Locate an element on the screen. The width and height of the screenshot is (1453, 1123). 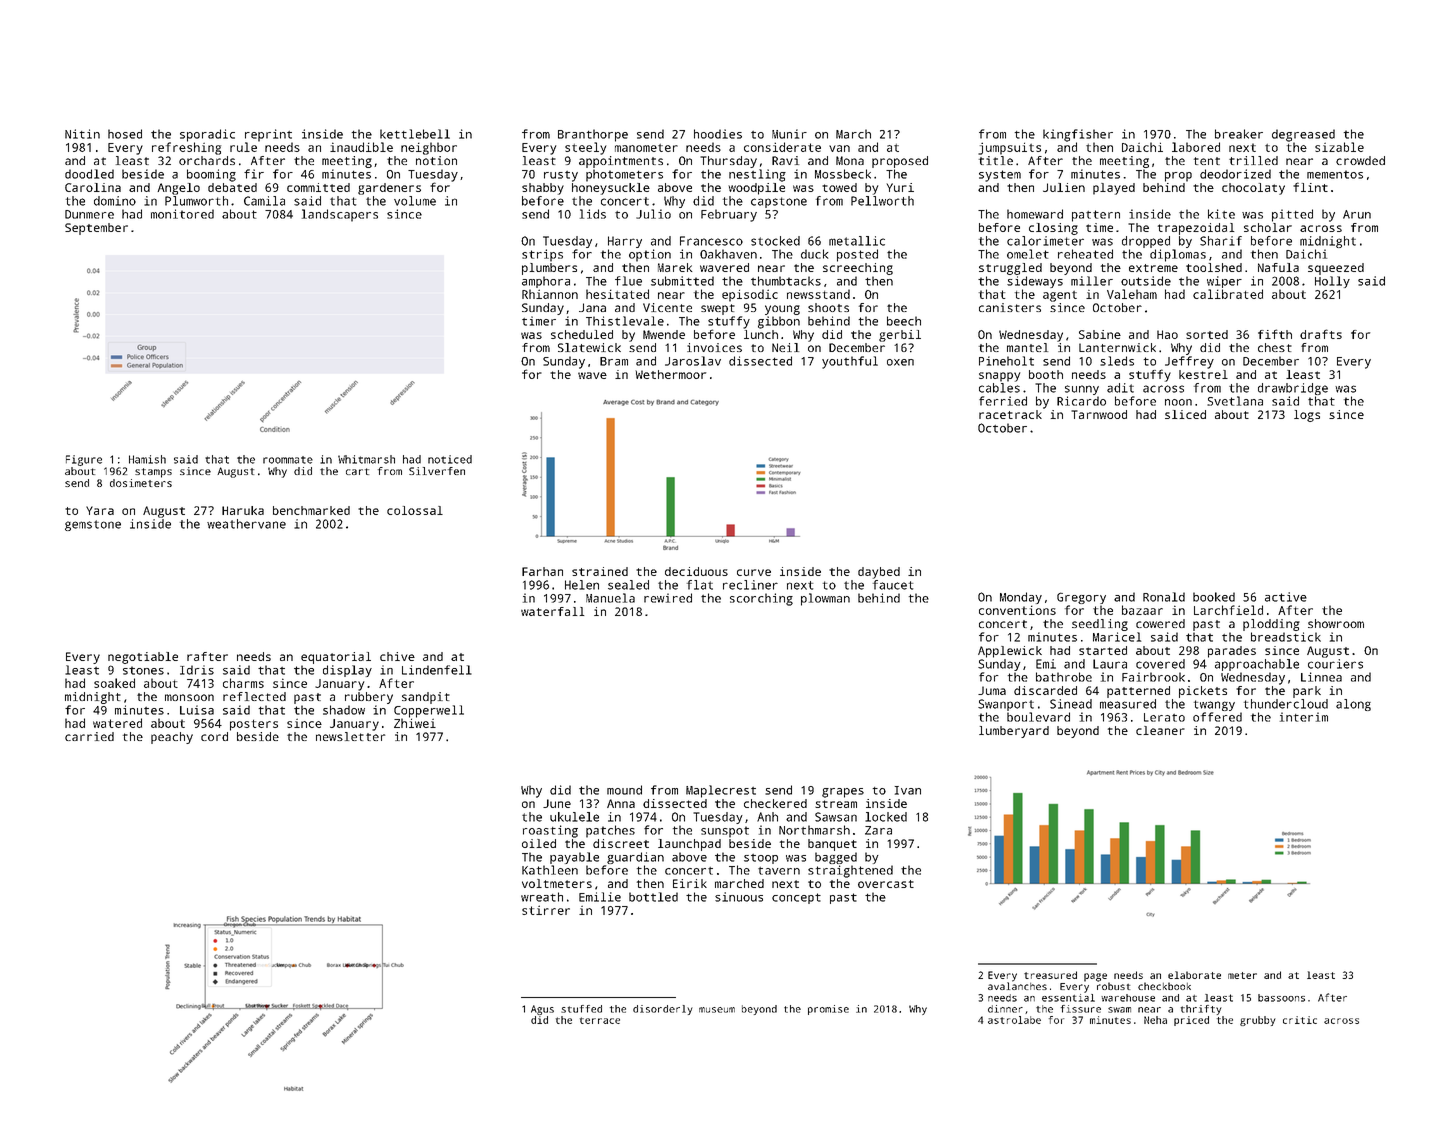
hoodies is located at coordinates (718, 134).
